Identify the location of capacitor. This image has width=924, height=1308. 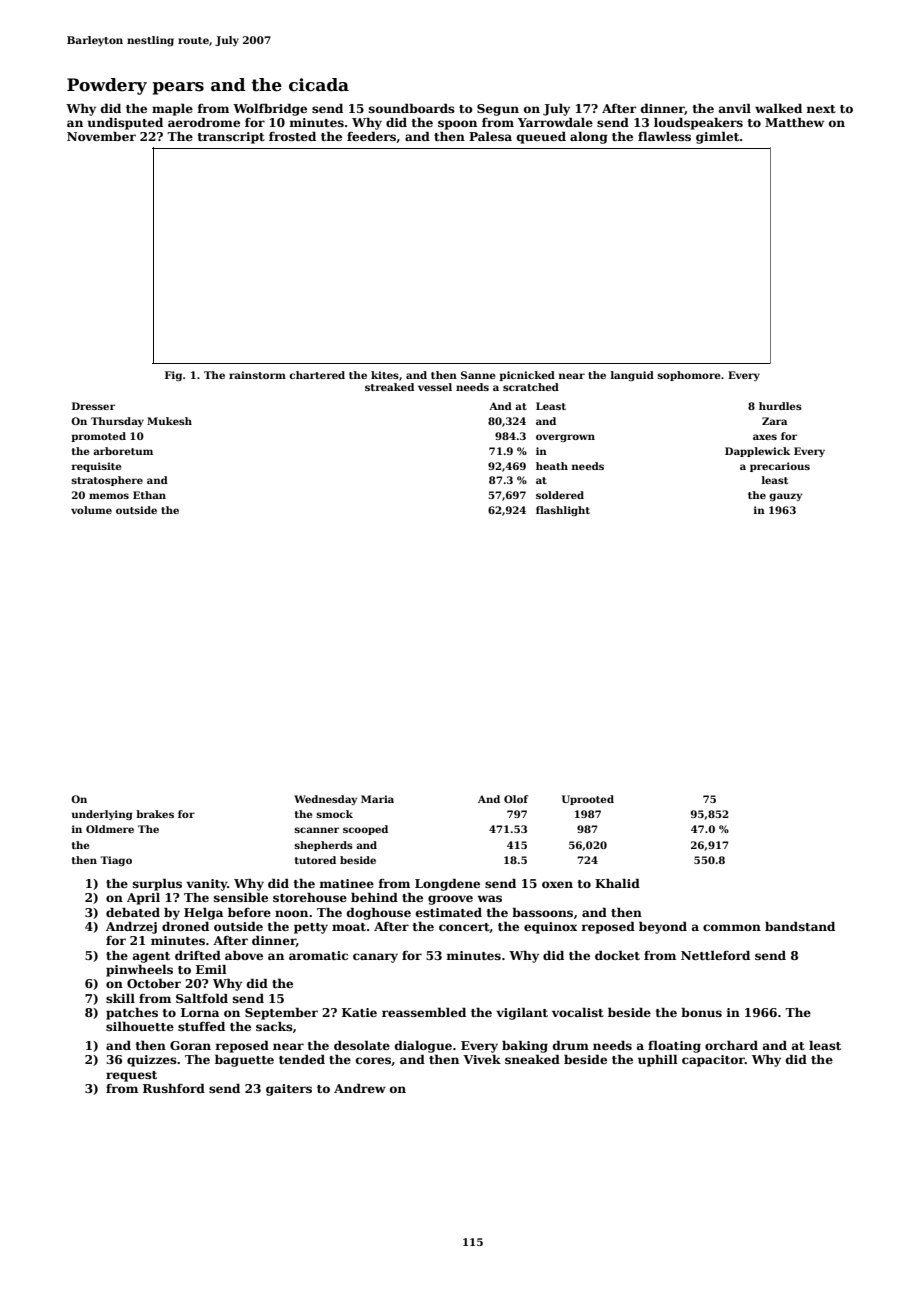
(713, 1061).
